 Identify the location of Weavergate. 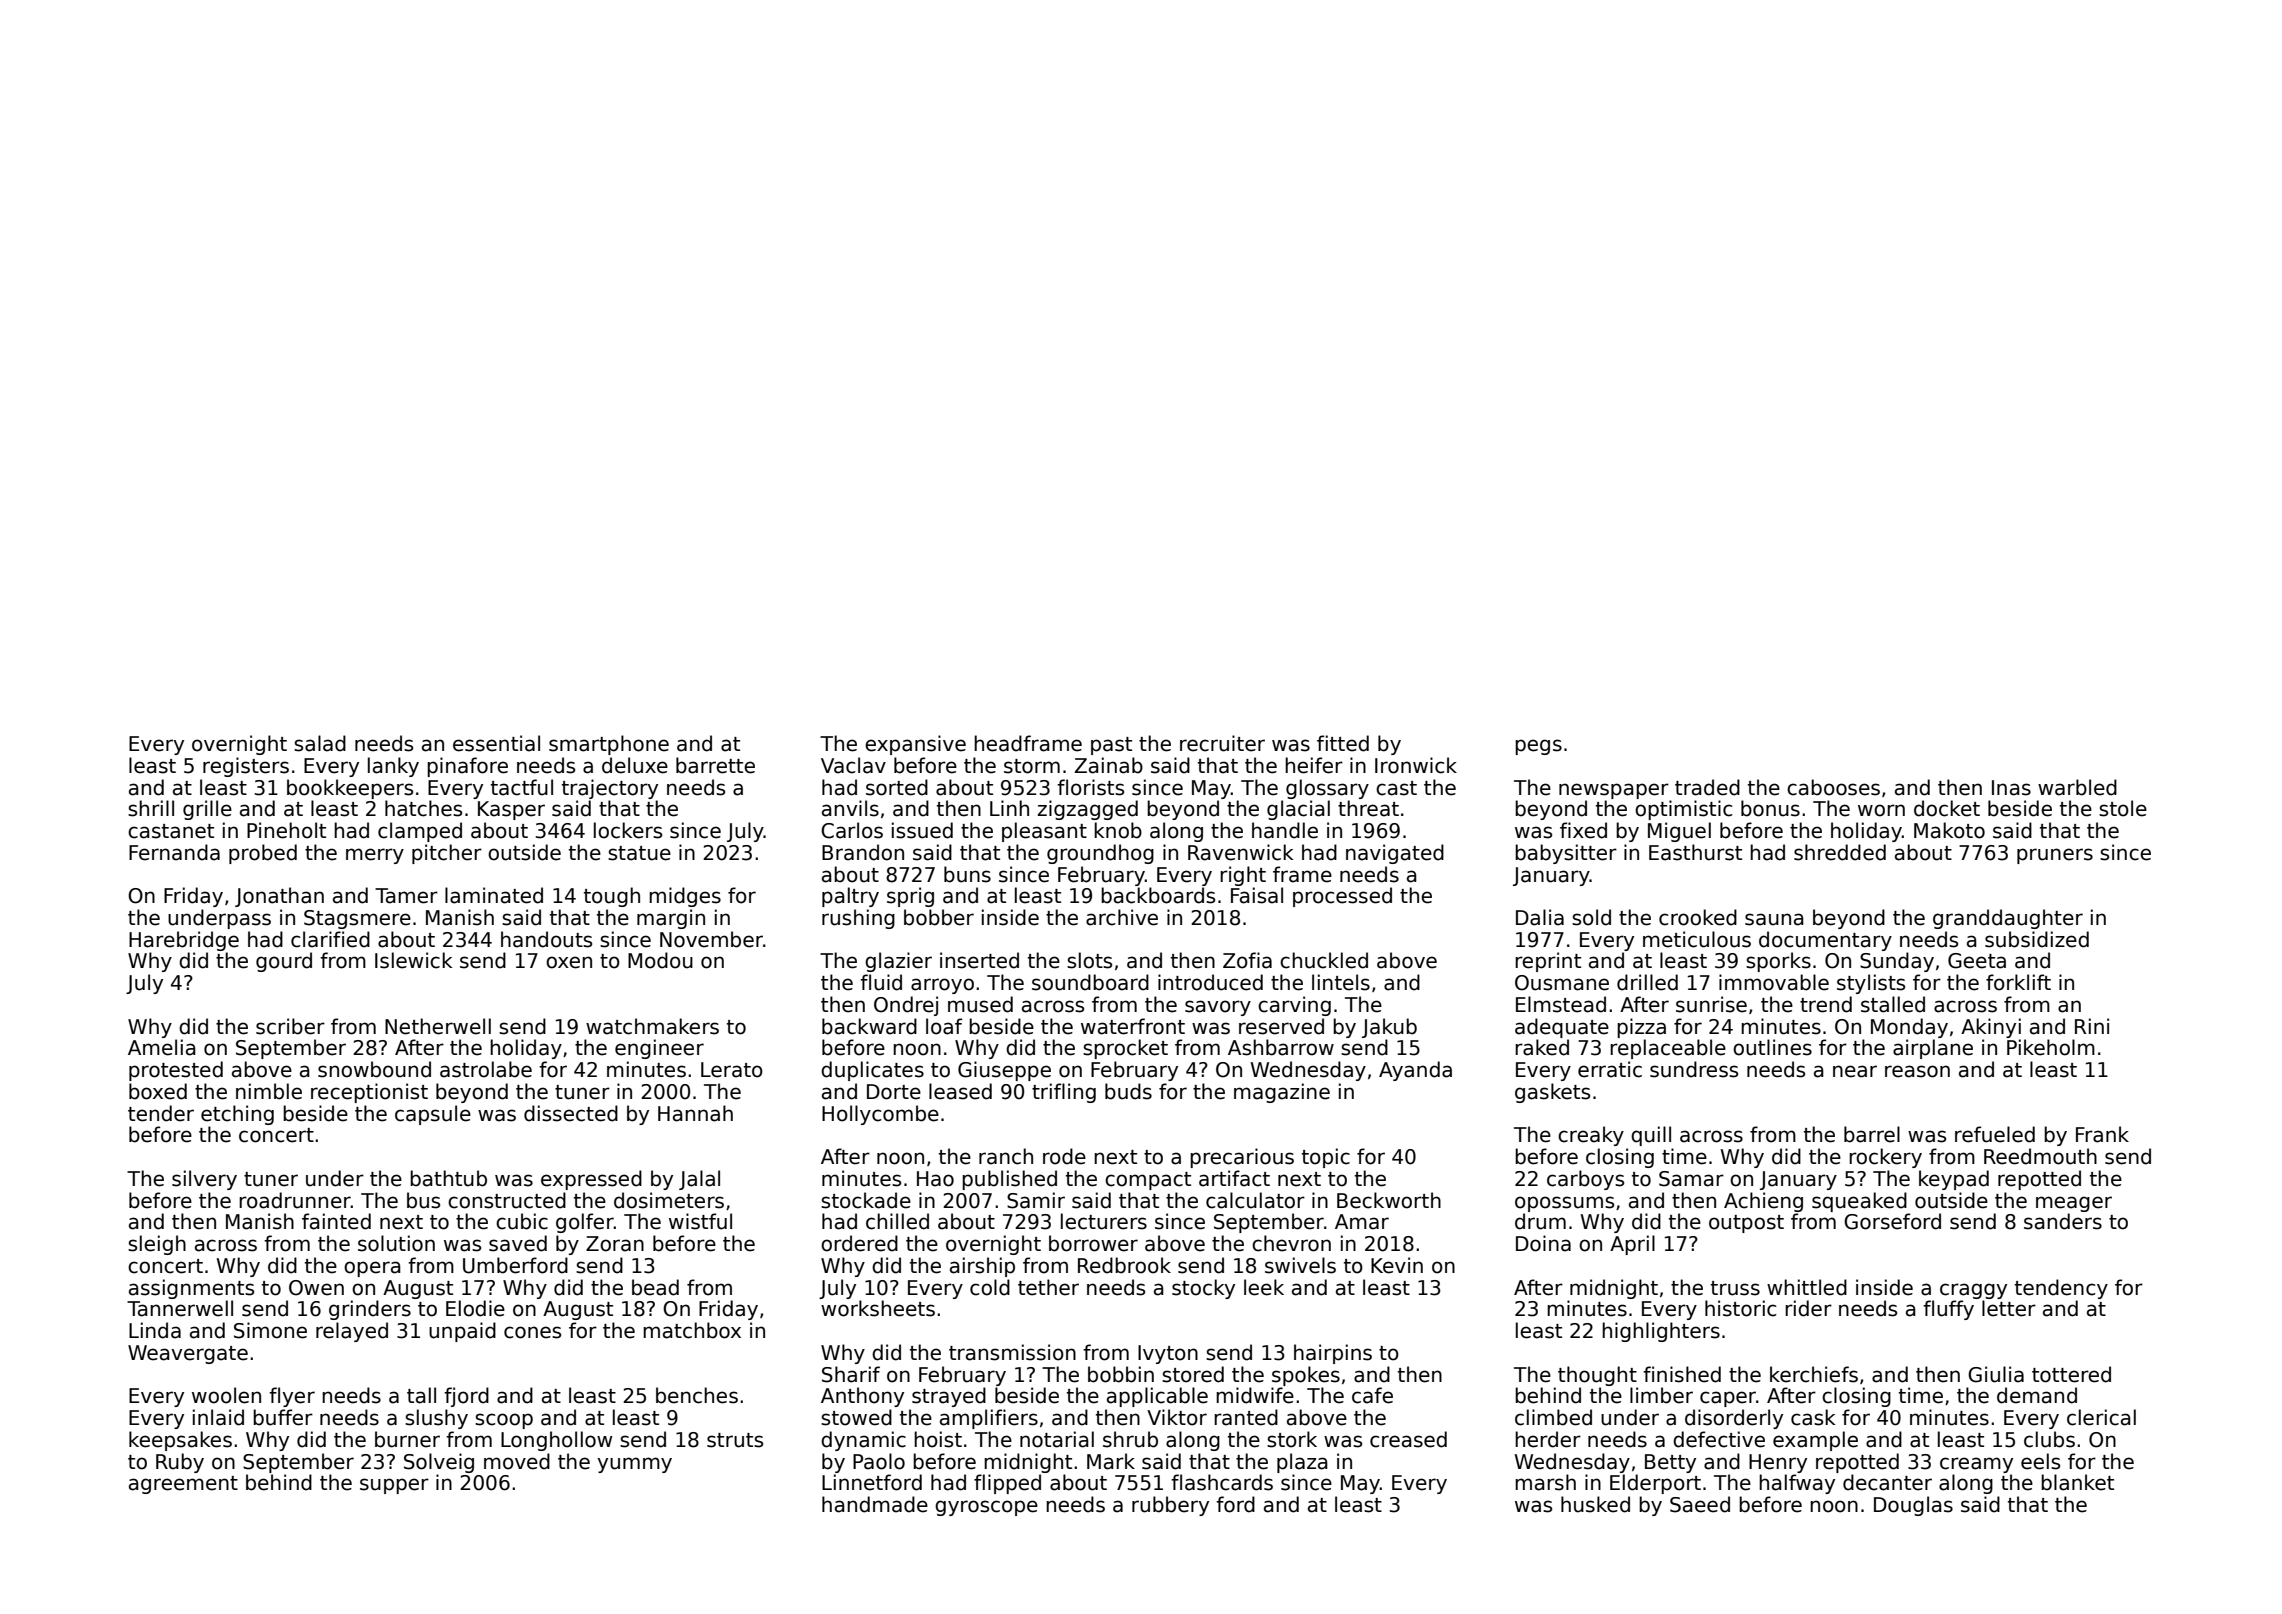
(188, 1354).
